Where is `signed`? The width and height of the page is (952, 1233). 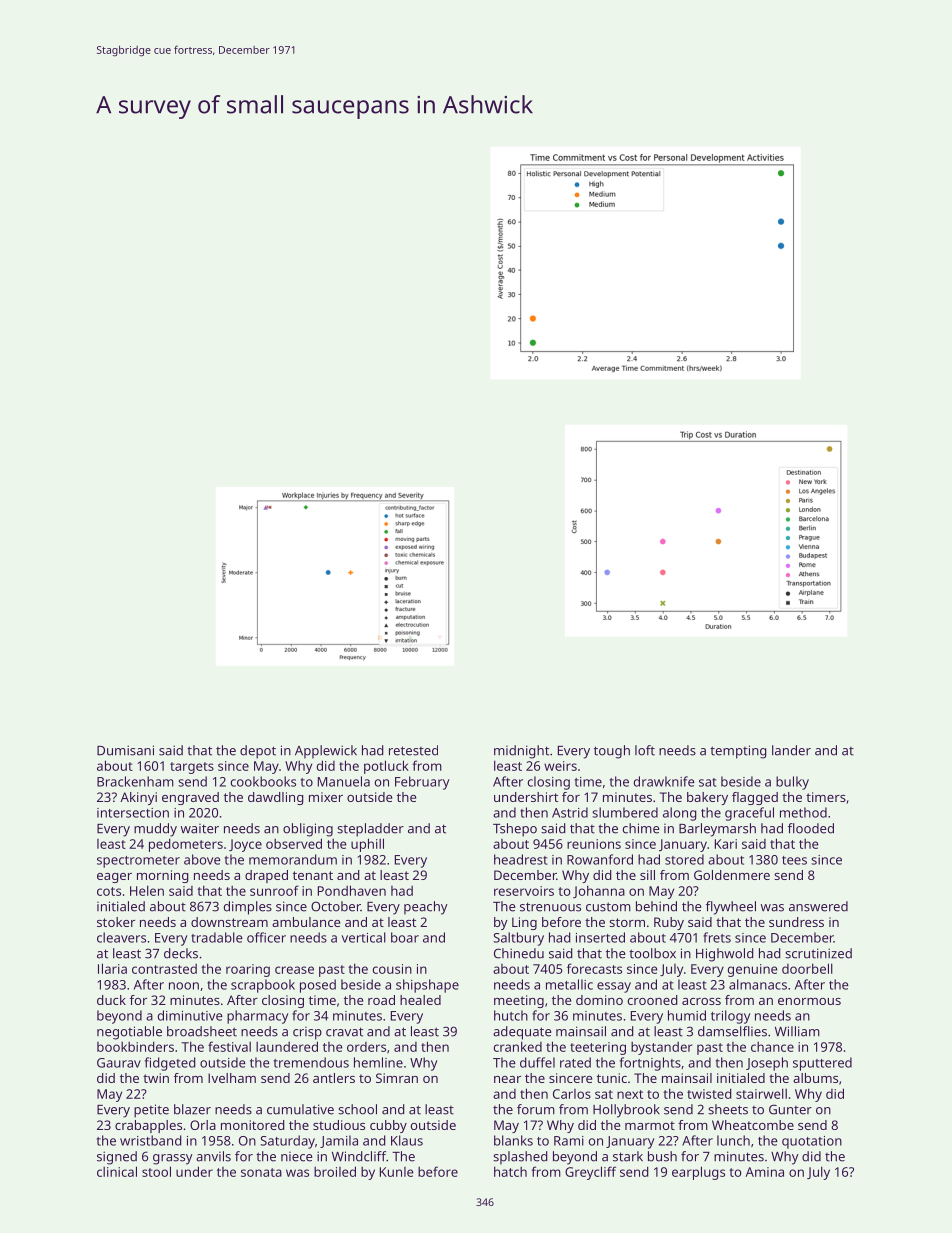 signed is located at coordinates (117, 1158).
